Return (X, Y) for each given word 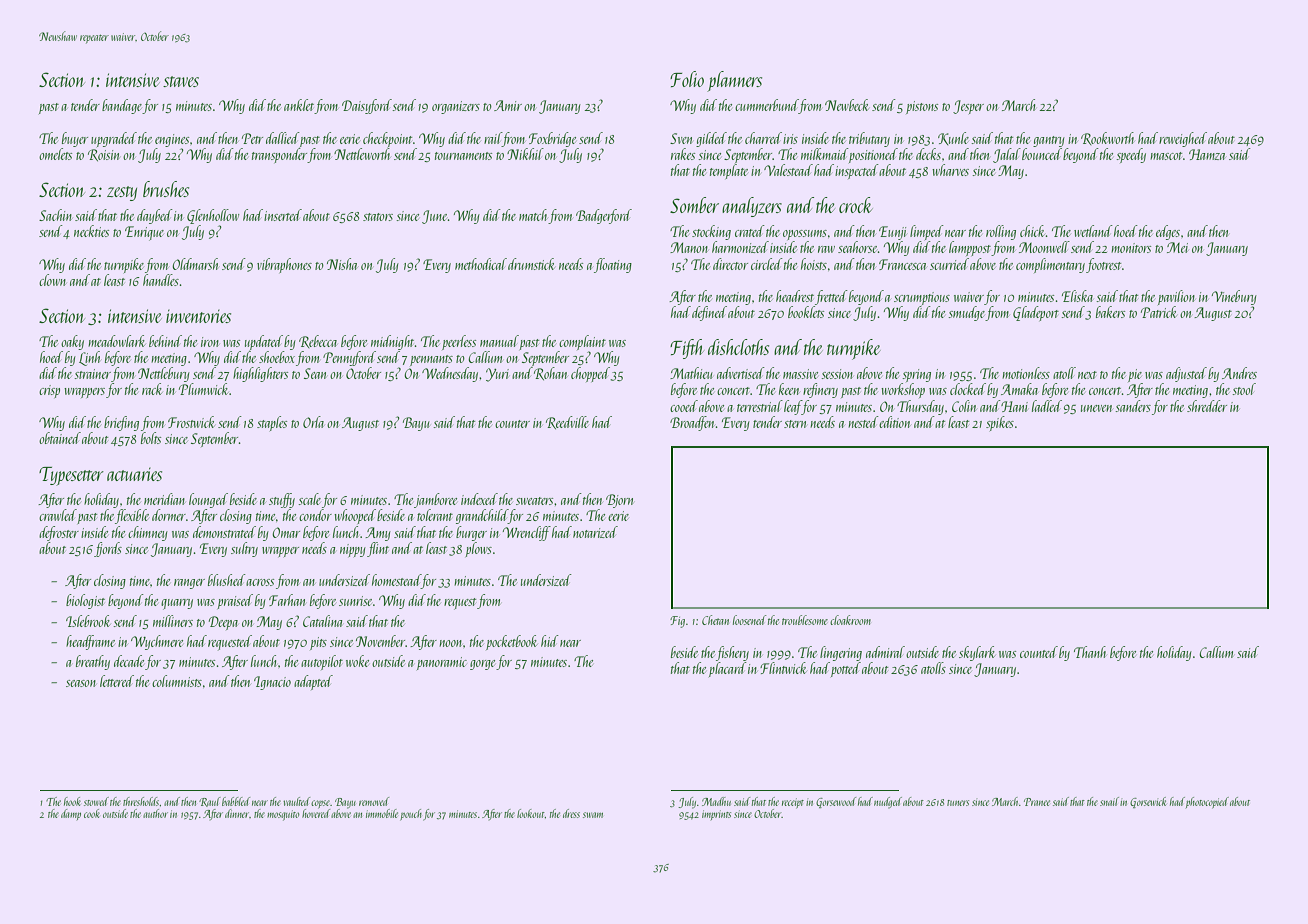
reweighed (1183, 139)
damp (71, 814)
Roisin (103, 155)
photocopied (1207, 802)
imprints (716, 815)
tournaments (463, 156)
